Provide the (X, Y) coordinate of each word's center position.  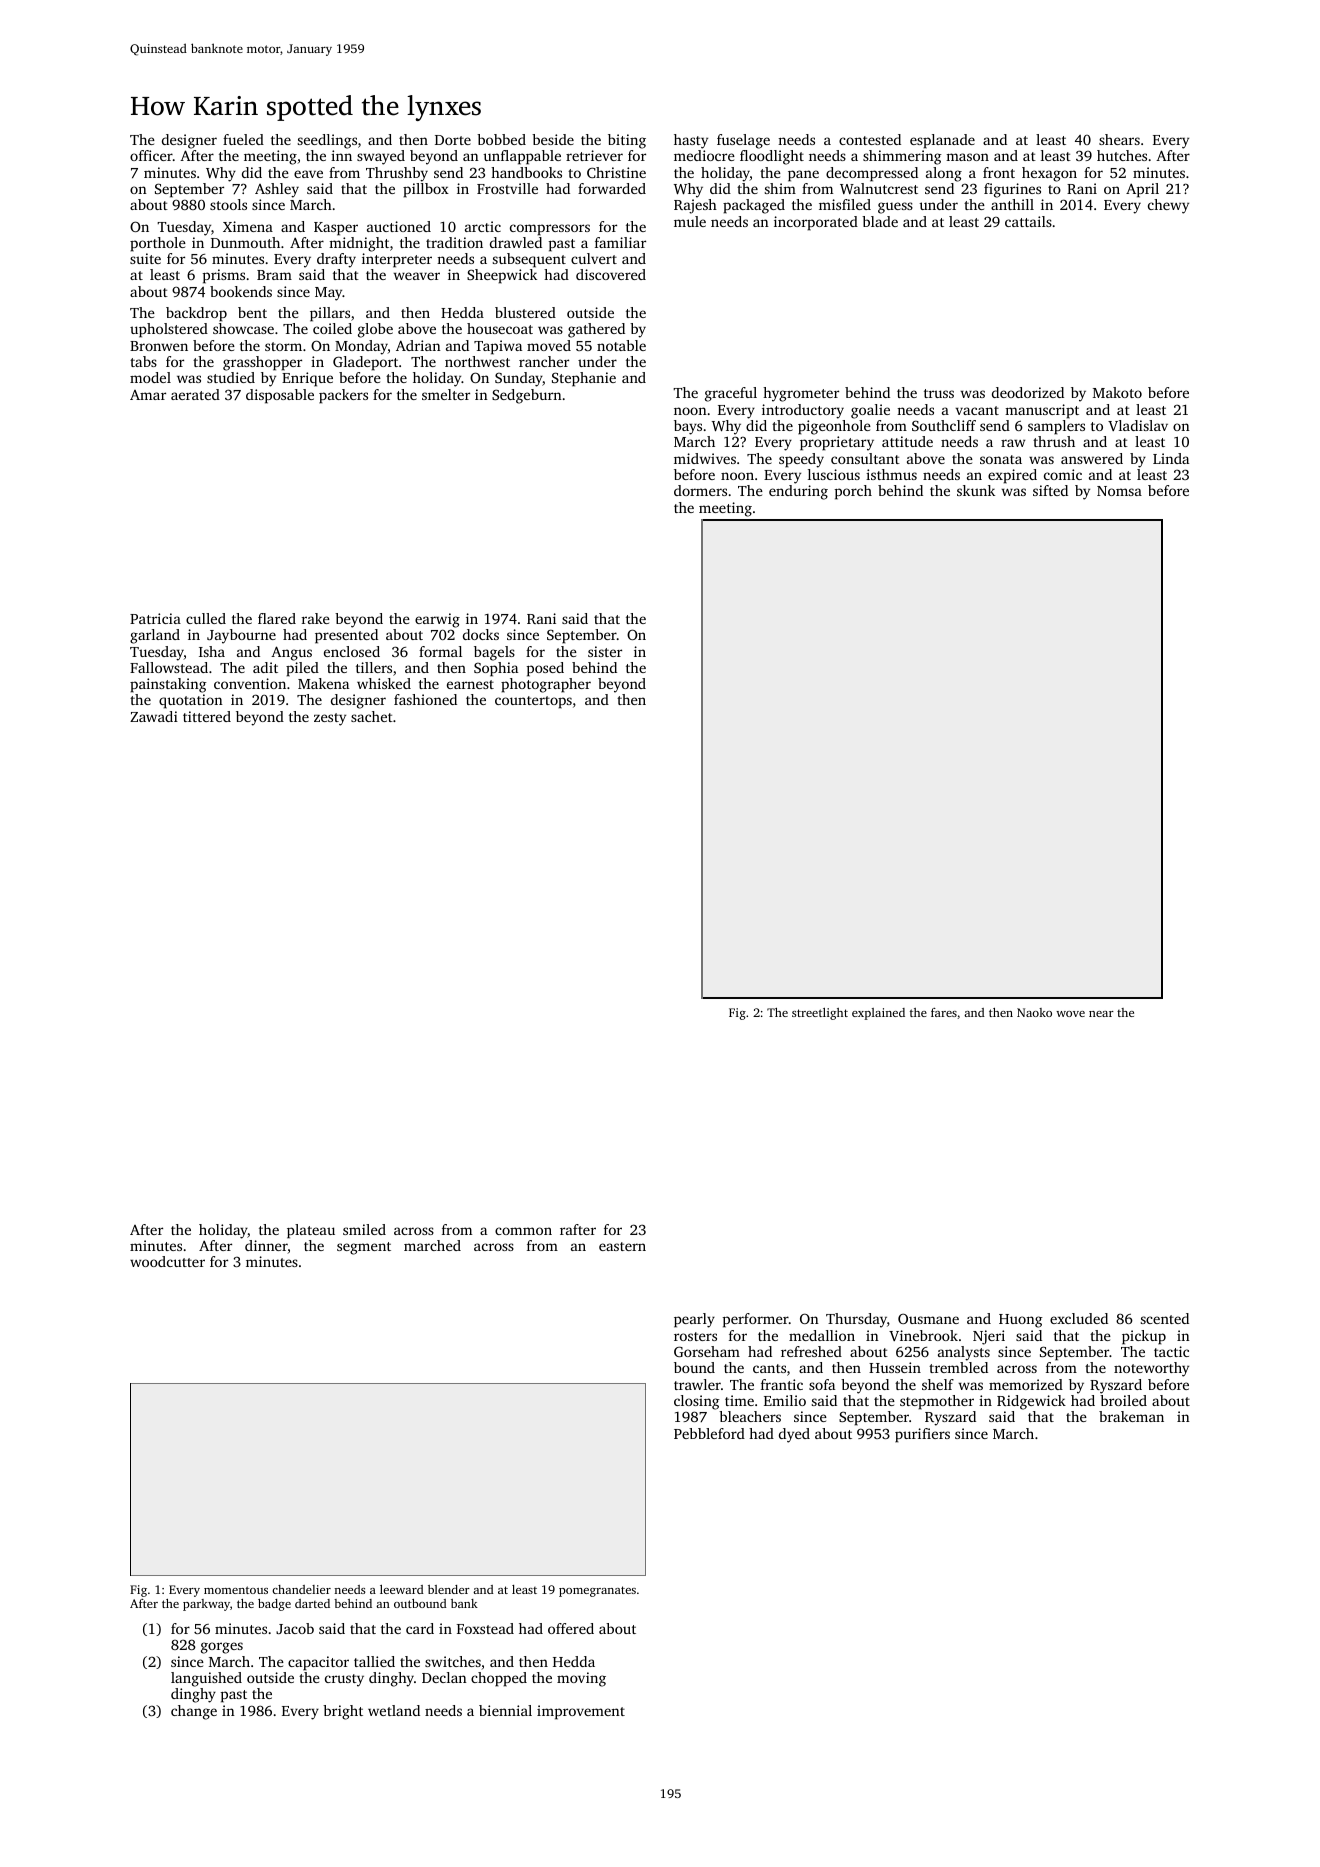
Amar (148, 395)
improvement (581, 1712)
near (1101, 1014)
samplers (1056, 427)
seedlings (327, 141)
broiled (1123, 1400)
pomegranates (597, 1591)
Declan (444, 1677)
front (999, 172)
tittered (207, 716)
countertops (533, 702)
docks (481, 634)
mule (690, 221)
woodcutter (167, 1261)
